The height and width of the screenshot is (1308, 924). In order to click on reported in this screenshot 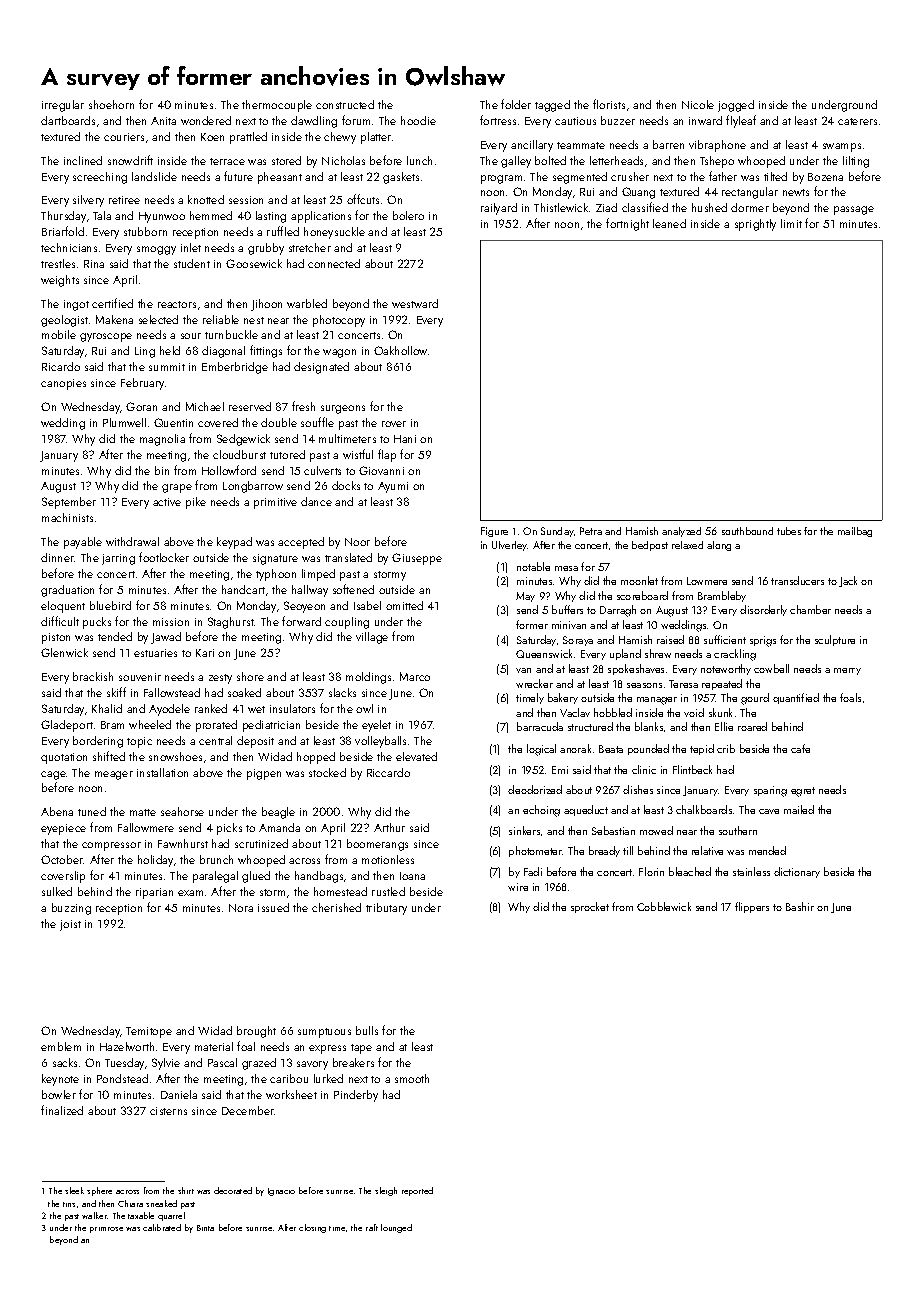, I will do `click(417, 1191)`.
